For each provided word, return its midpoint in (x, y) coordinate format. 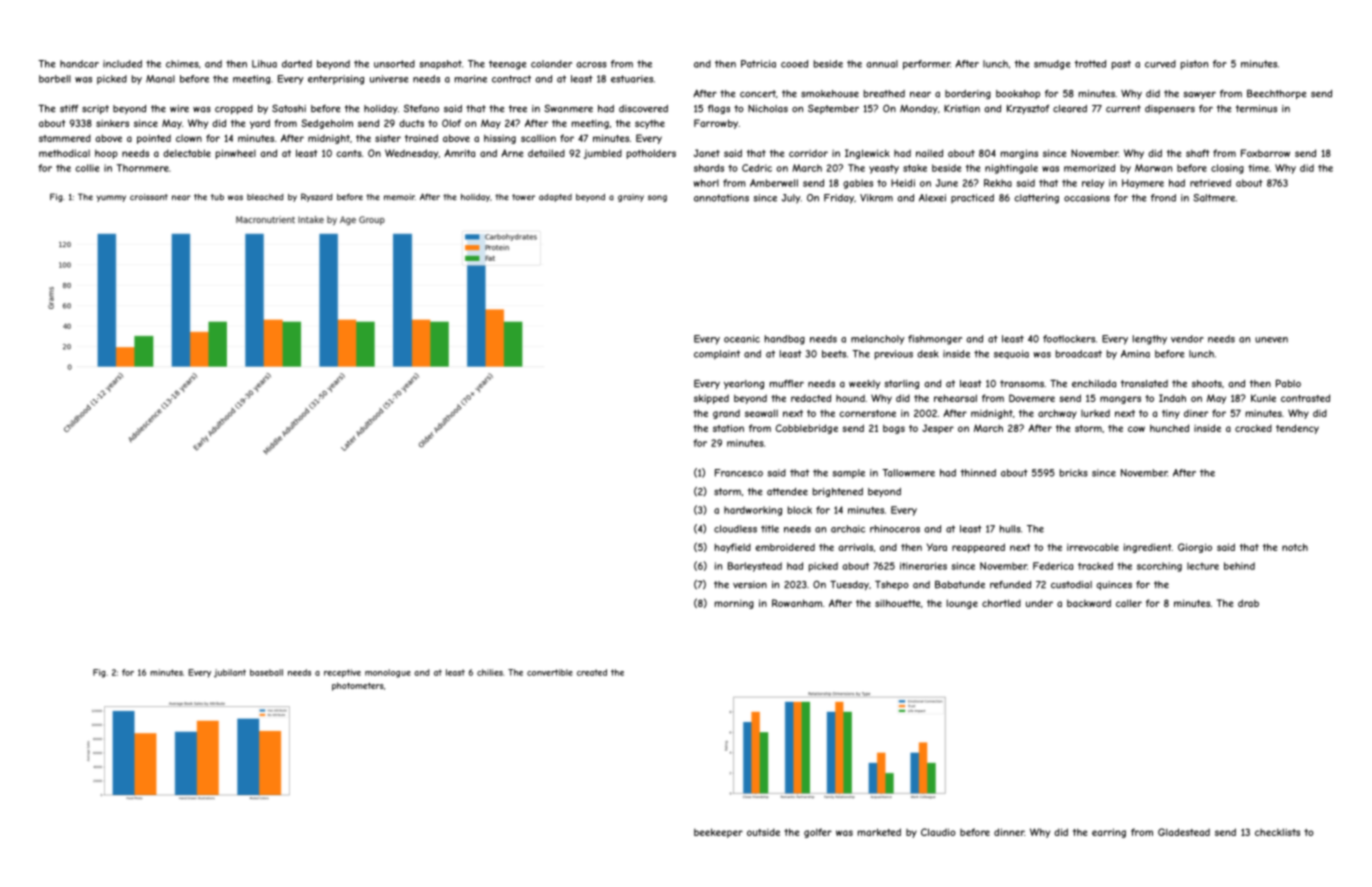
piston (1194, 65)
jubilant (230, 673)
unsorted (394, 64)
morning (734, 604)
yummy (111, 198)
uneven (1271, 340)
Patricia (758, 64)
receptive (342, 673)
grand (726, 414)
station (728, 428)
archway (1057, 414)
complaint (717, 355)
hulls (1010, 529)
